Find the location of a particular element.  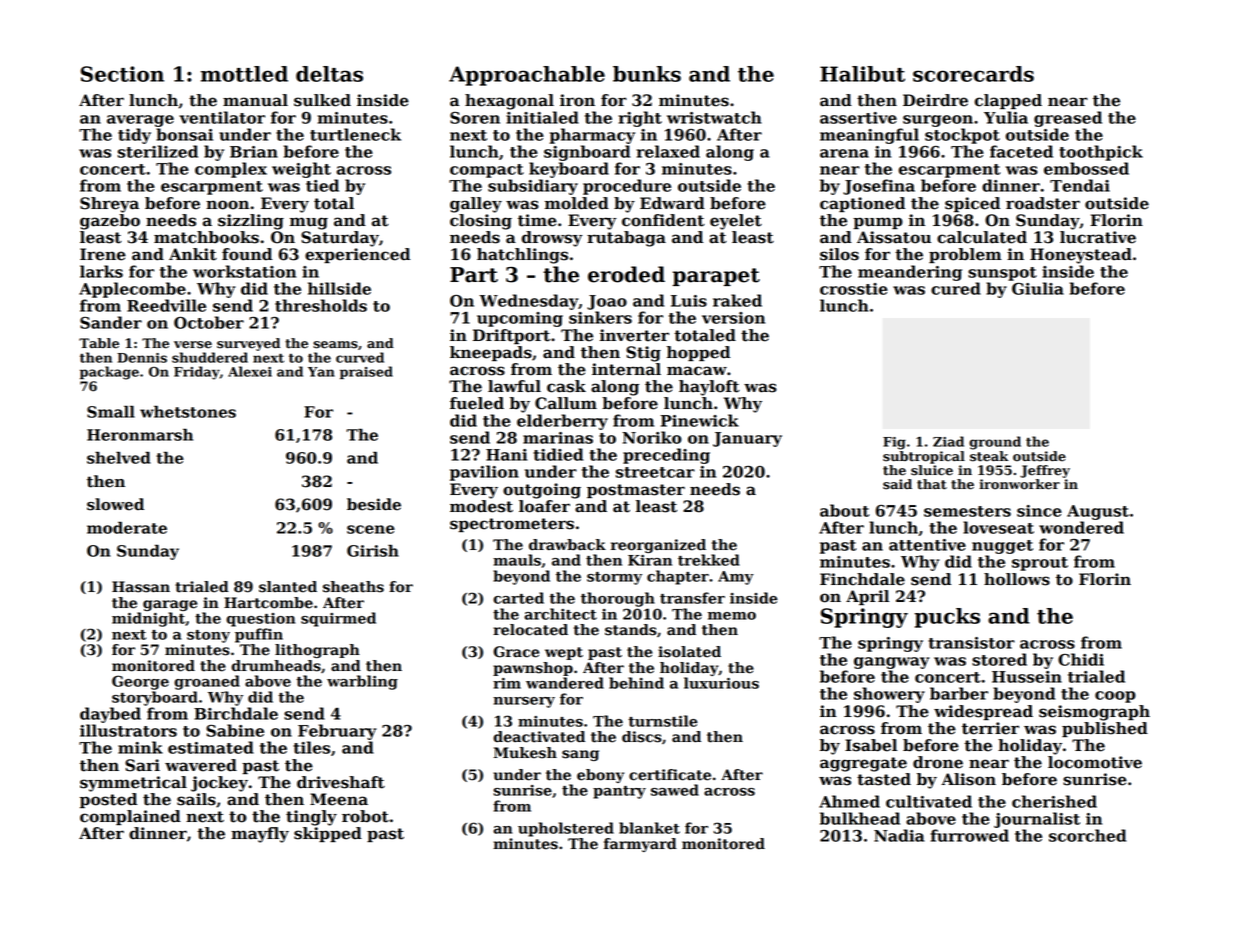

Section is located at coordinates (122, 74).
